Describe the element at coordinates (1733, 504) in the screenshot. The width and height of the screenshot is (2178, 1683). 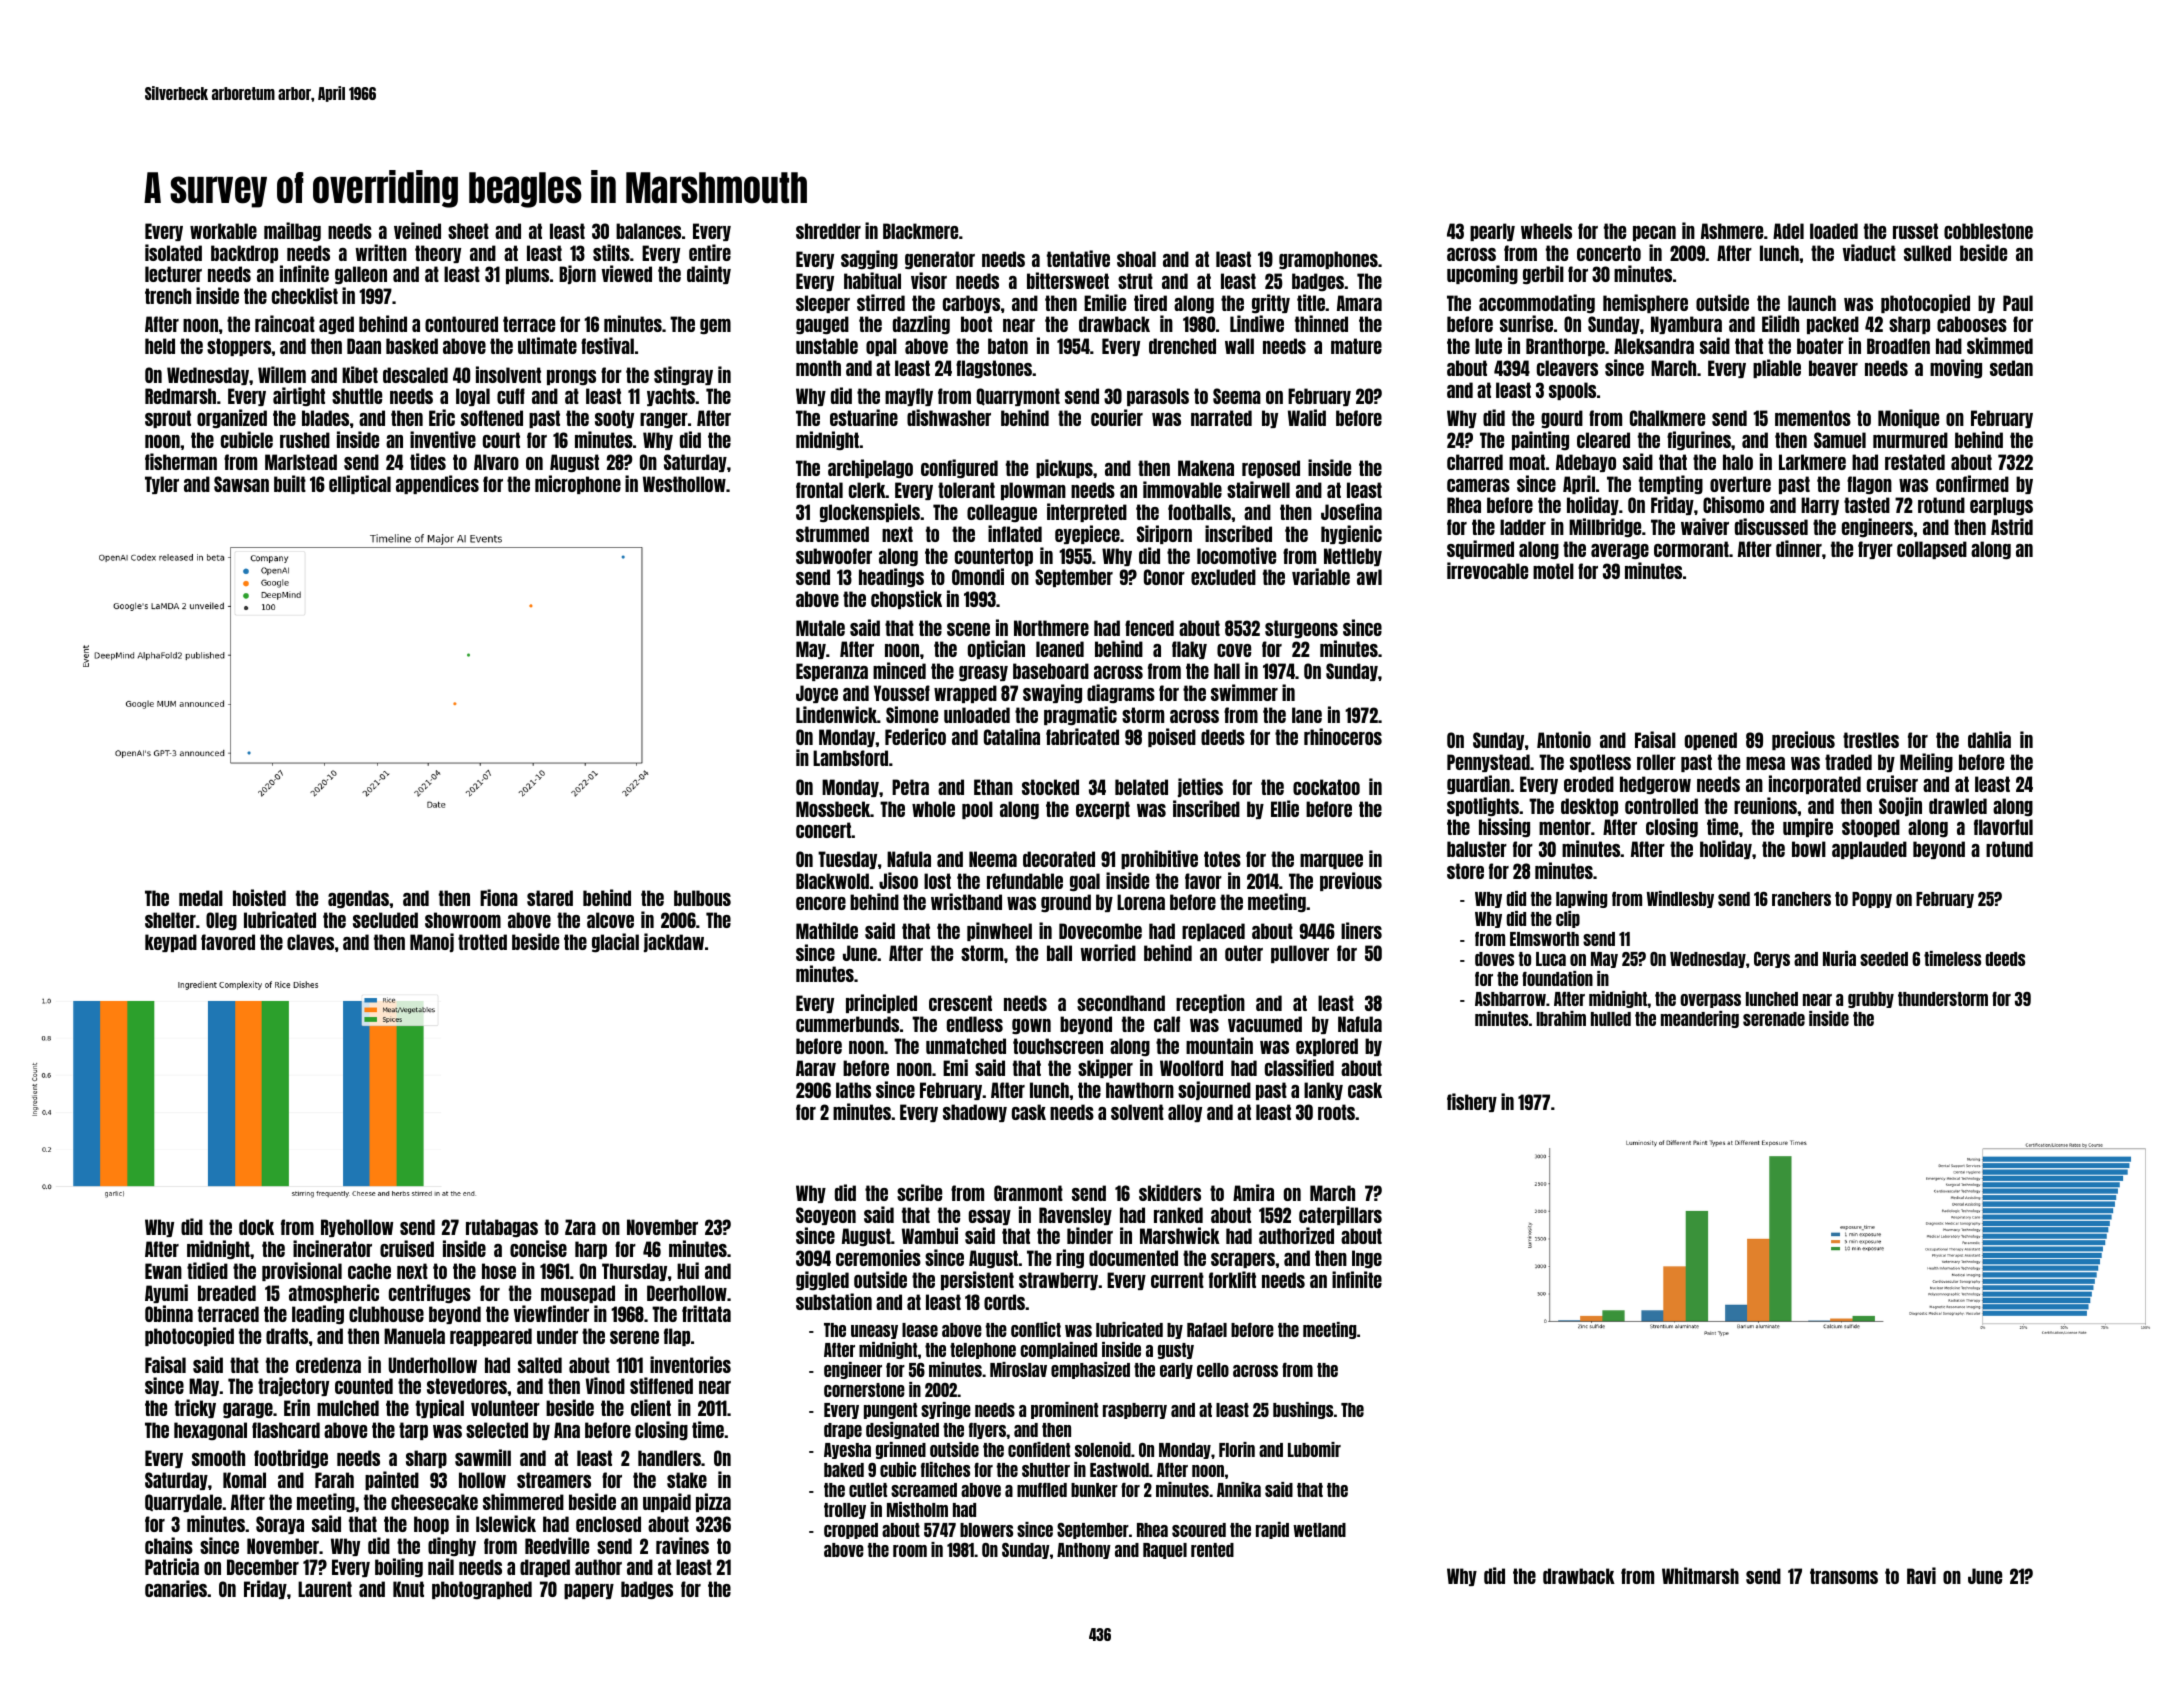
I see `Chisomo` at that location.
